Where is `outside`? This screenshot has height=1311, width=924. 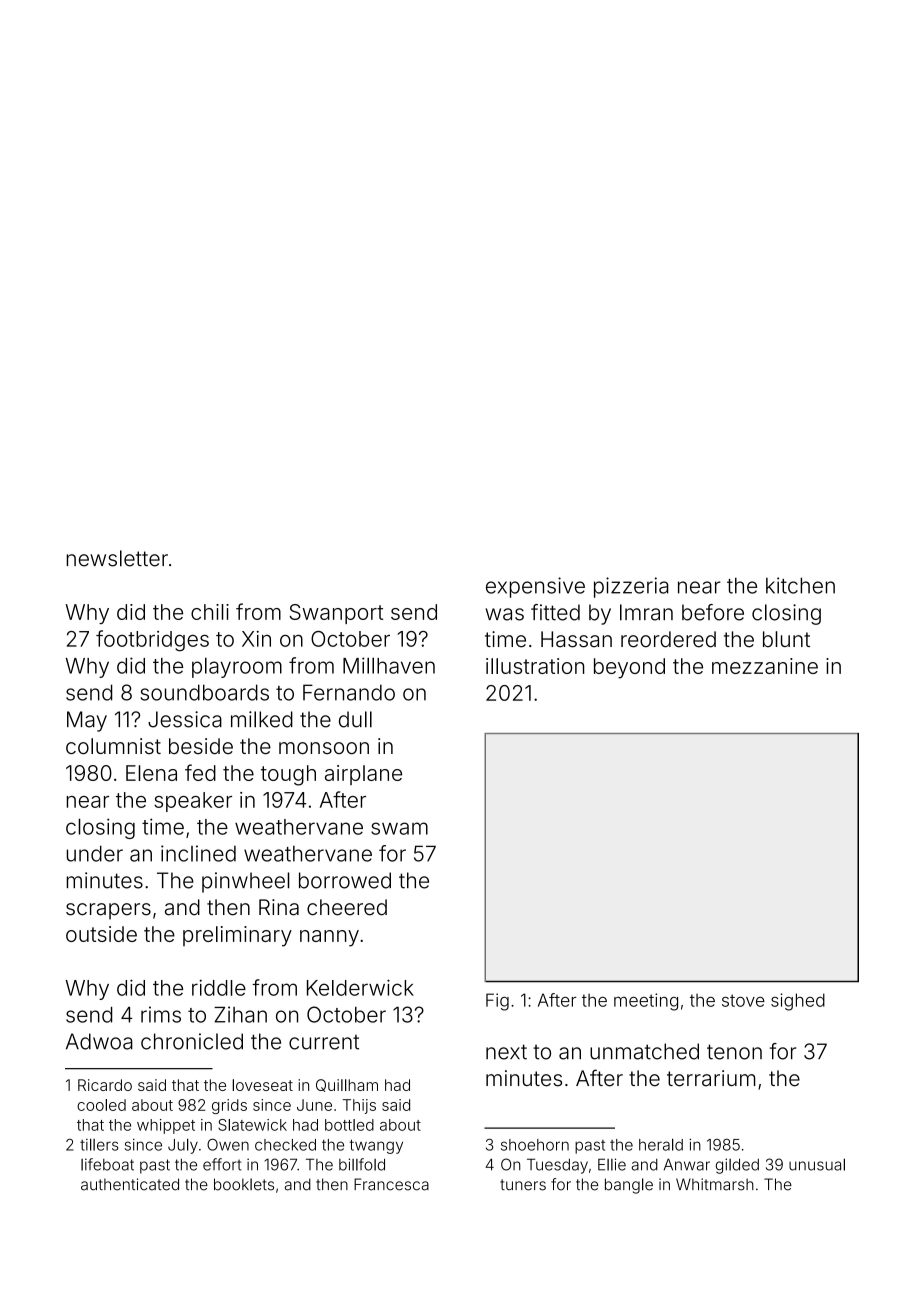
outside is located at coordinates (101, 934).
